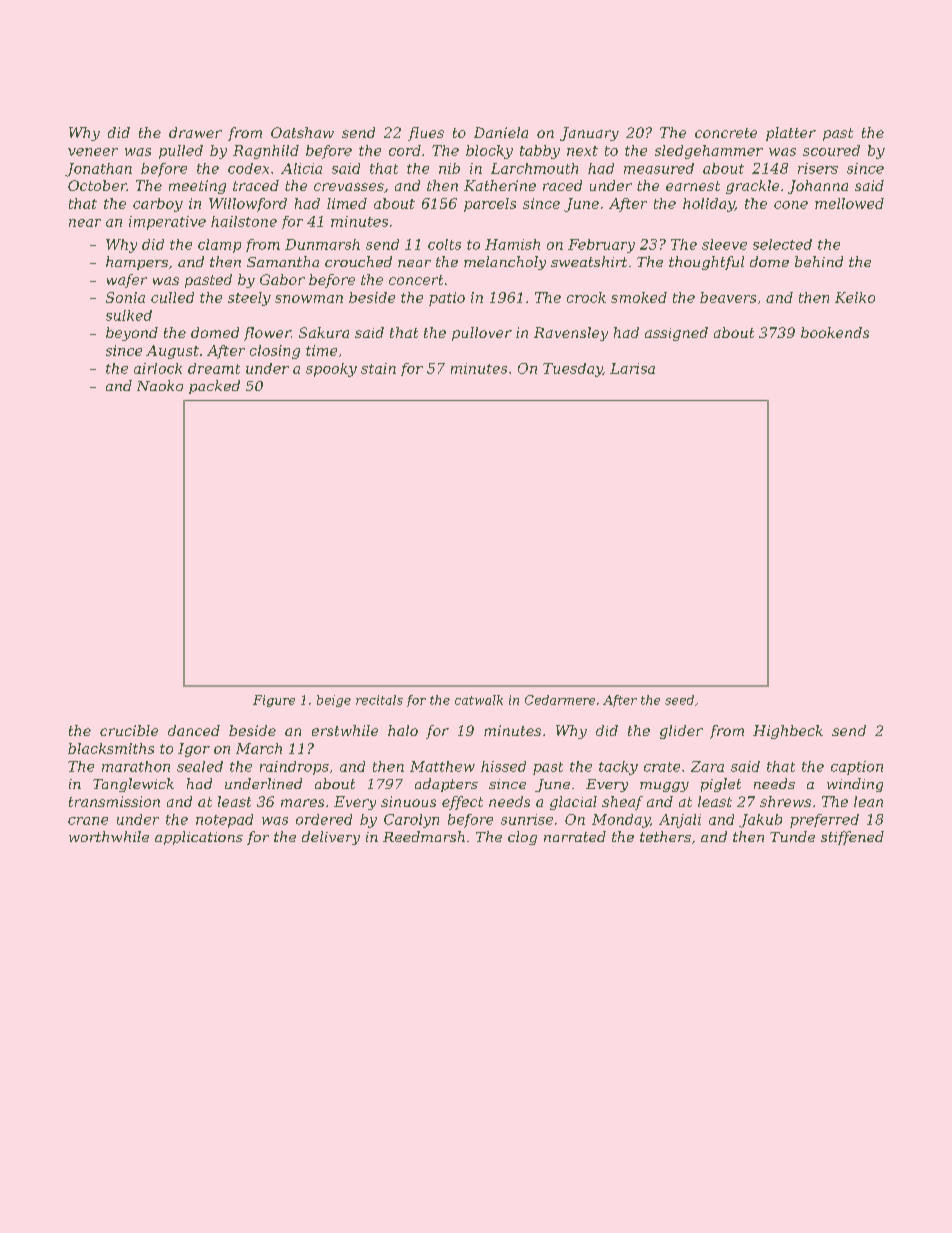  I want to click on mellowed, so click(849, 203).
